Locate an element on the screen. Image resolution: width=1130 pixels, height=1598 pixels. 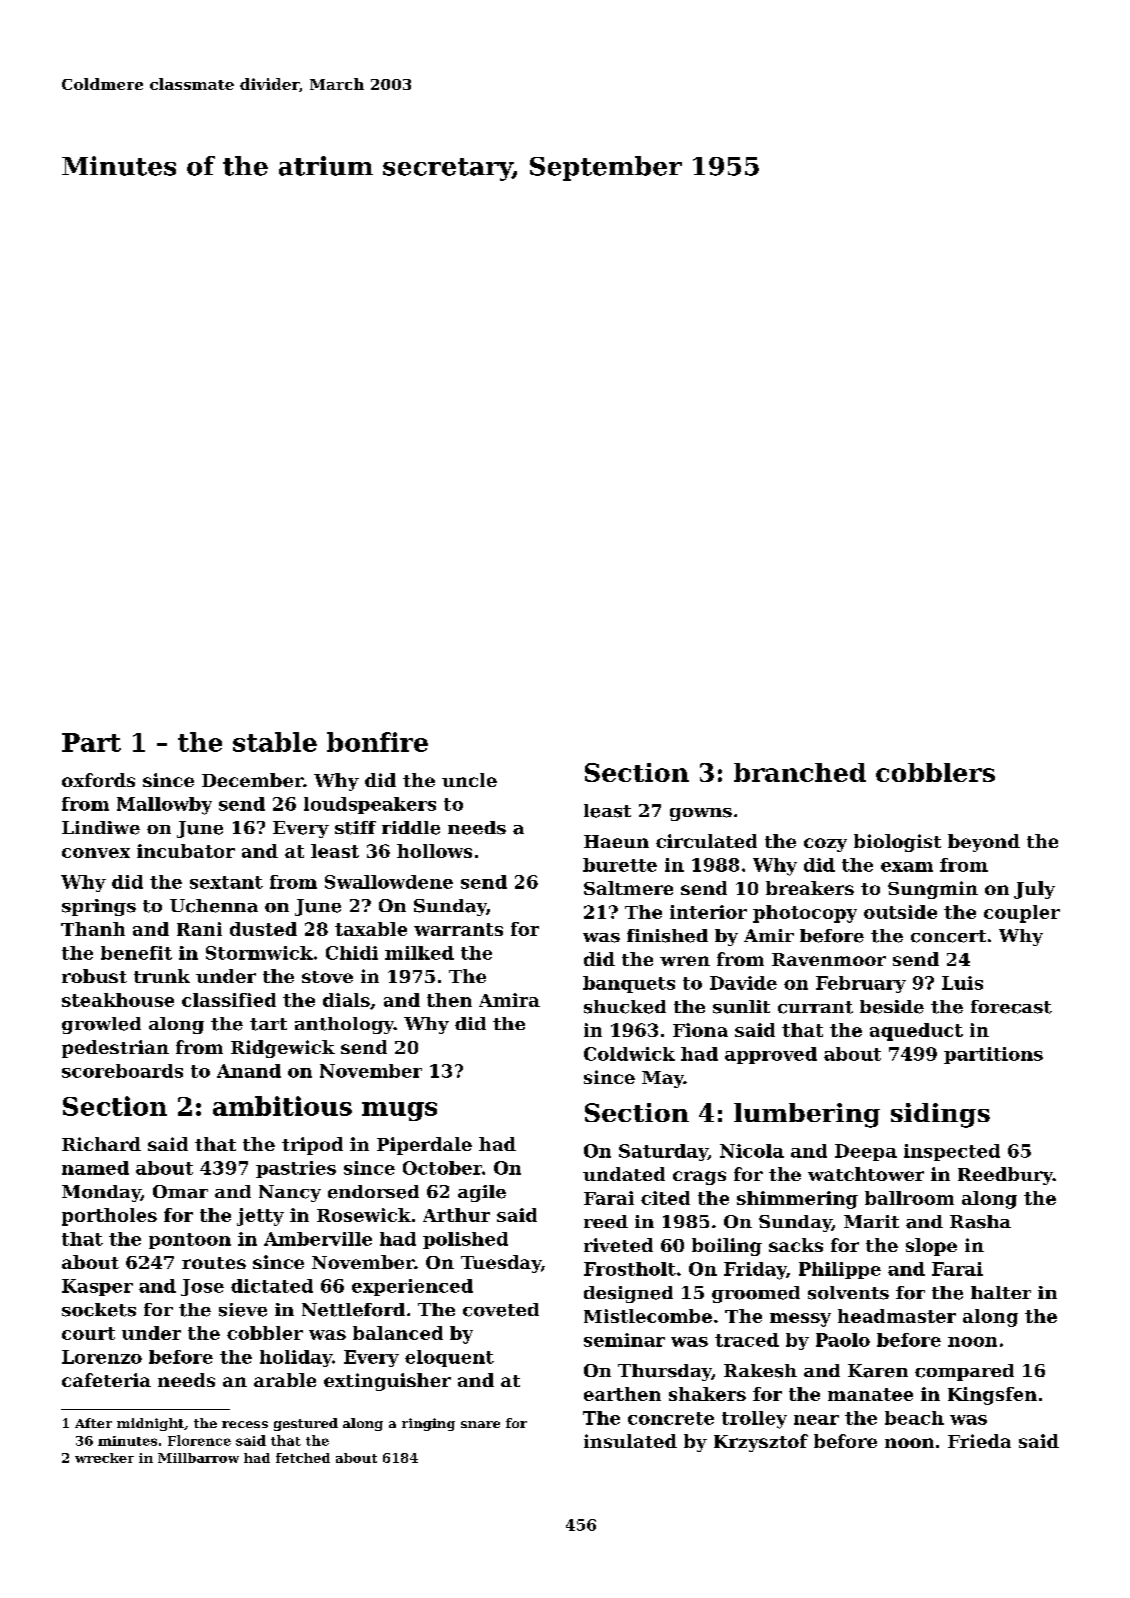
stable is located at coordinates (275, 742).
